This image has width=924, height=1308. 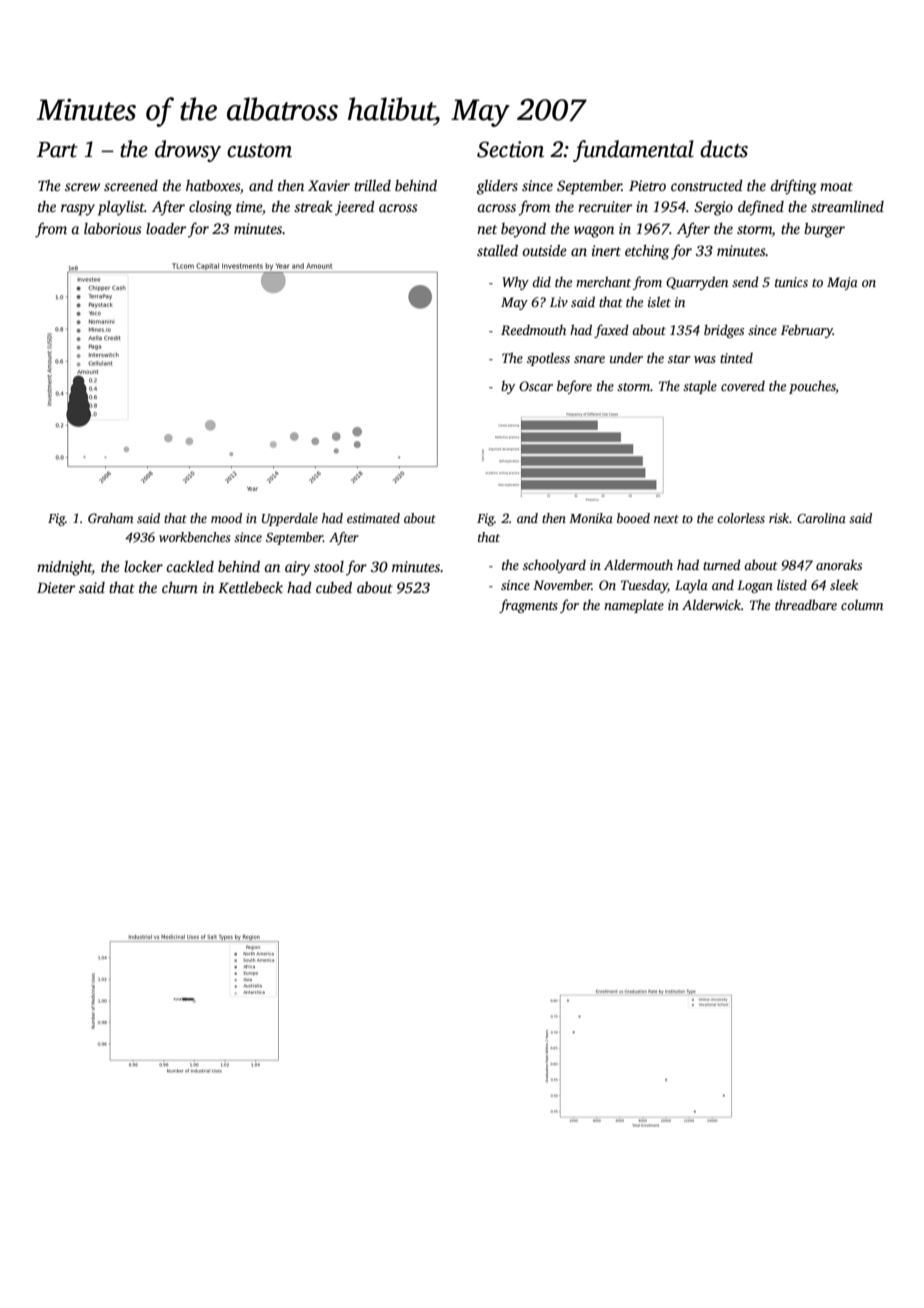 I want to click on islet, so click(x=659, y=301).
